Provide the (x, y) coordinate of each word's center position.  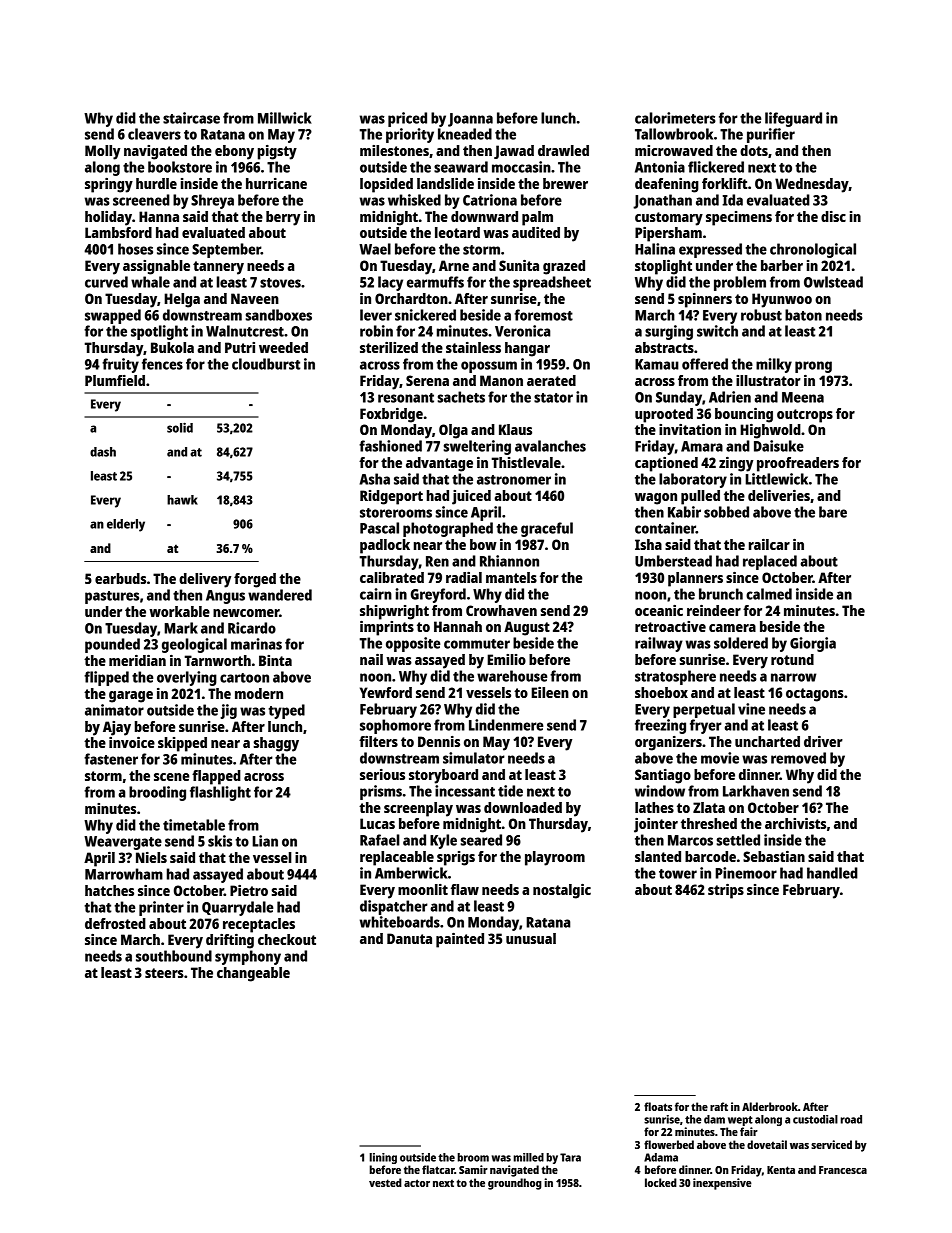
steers (164, 973)
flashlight (220, 793)
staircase (191, 118)
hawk (182, 500)
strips (726, 891)
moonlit (423, 889)
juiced (471, 497)
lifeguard (793, 119)
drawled (563, 150)
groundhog (515, 1184)
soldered (741, 643)
